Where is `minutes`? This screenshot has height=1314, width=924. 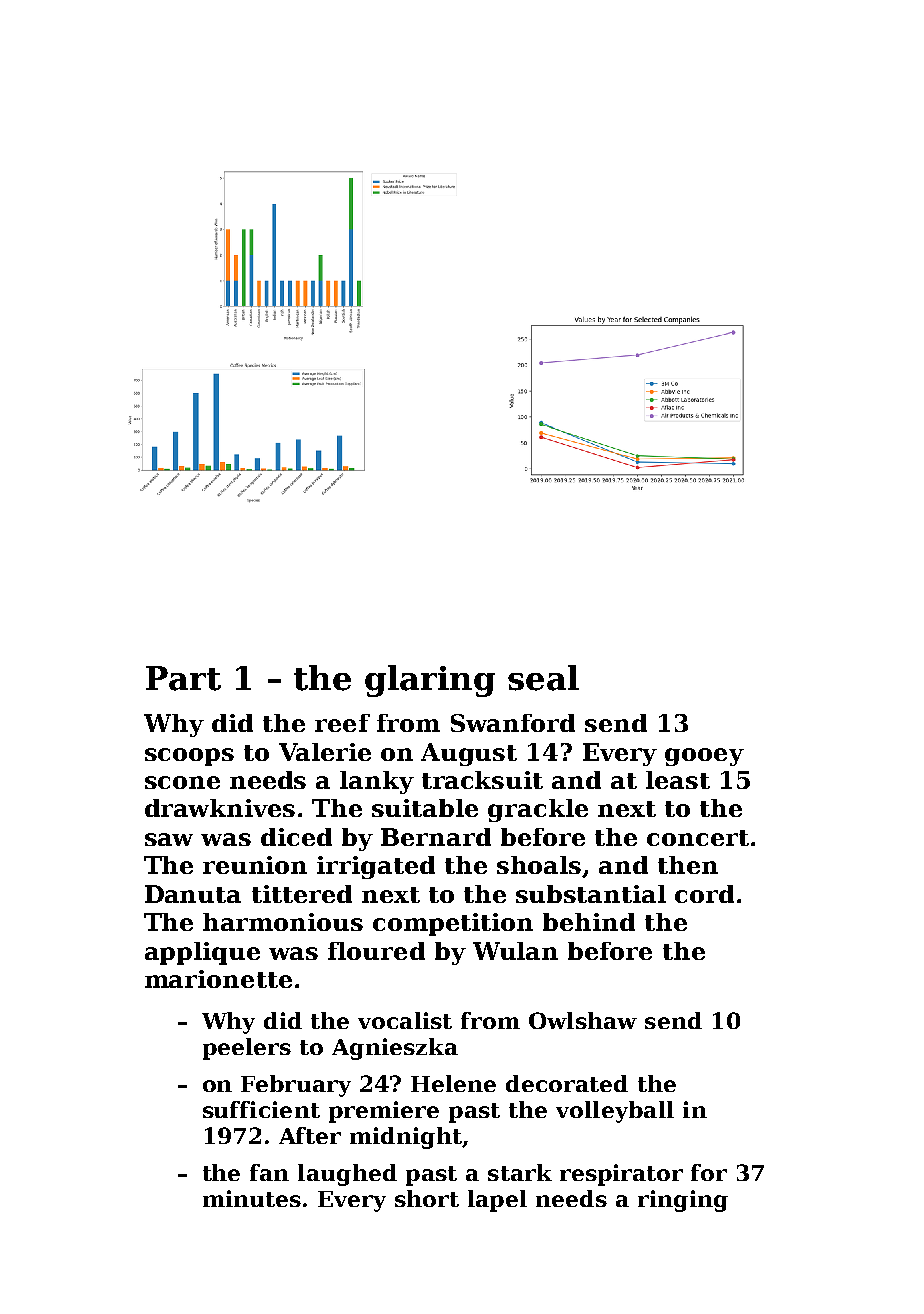 minutes is located at coordinates (252, 1198).
